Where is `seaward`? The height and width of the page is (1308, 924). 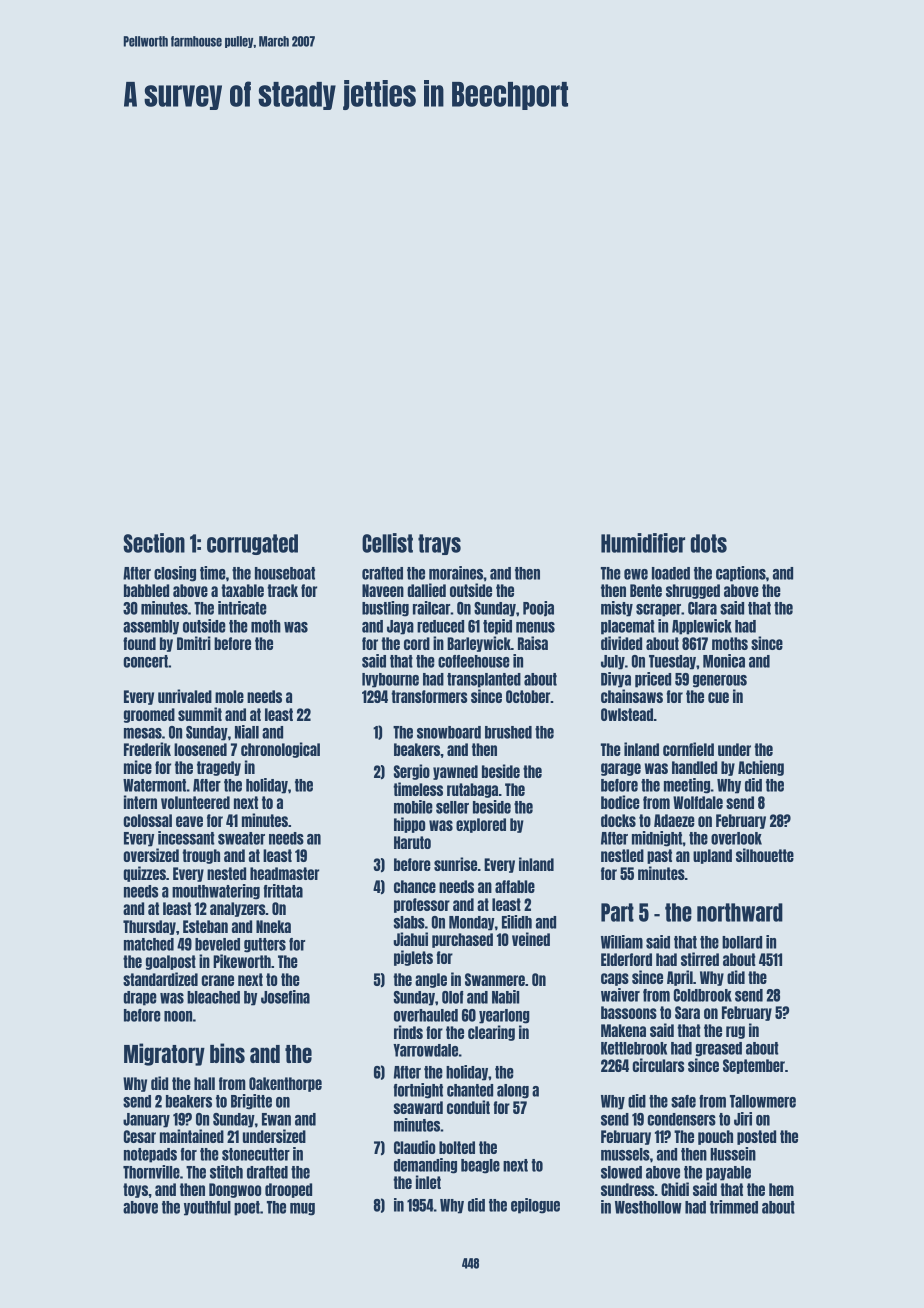 seaward is located at coordinates (418, 1107).
